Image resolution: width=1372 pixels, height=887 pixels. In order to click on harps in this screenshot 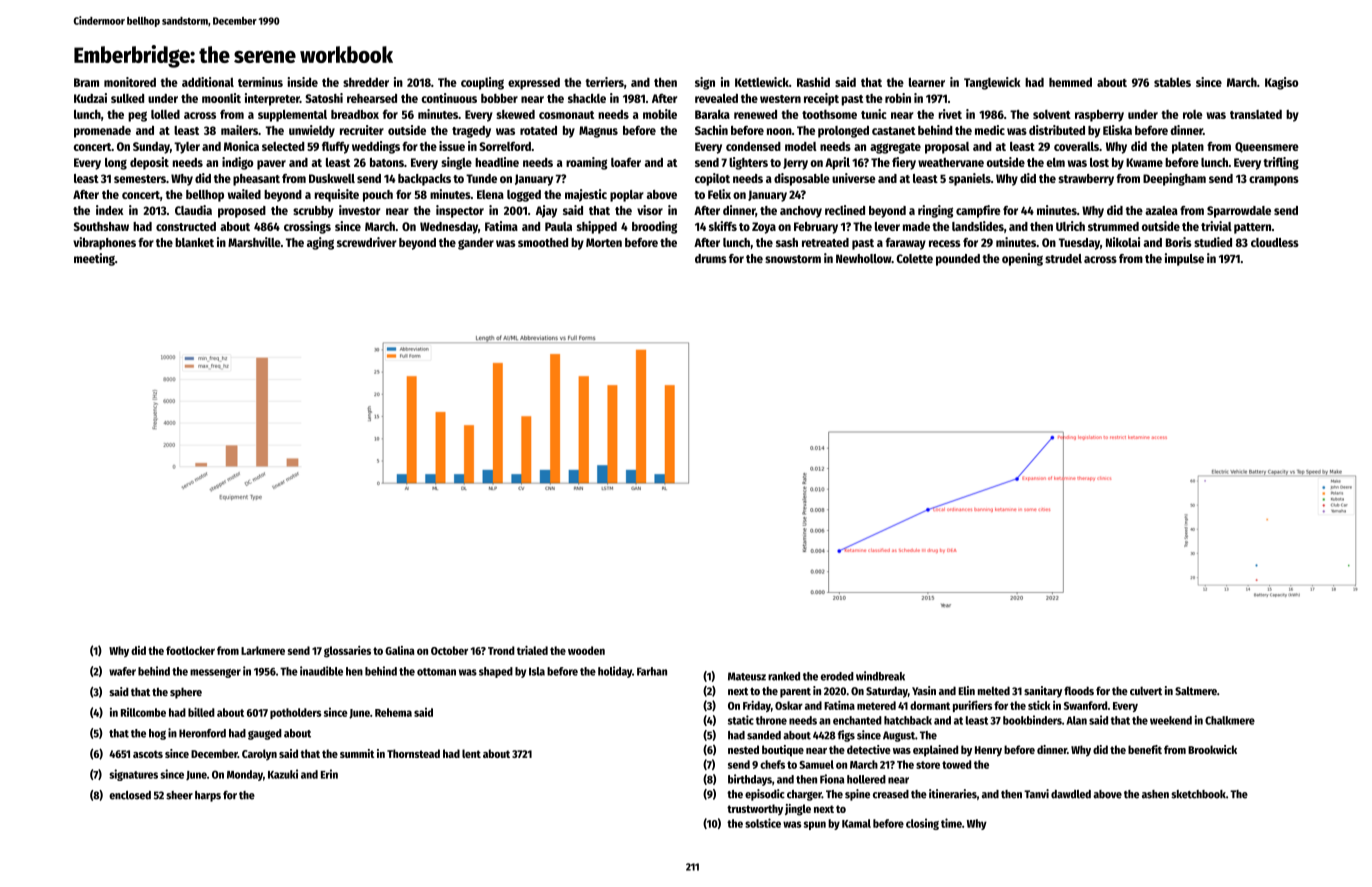, I will do `click(208, 796)`.
